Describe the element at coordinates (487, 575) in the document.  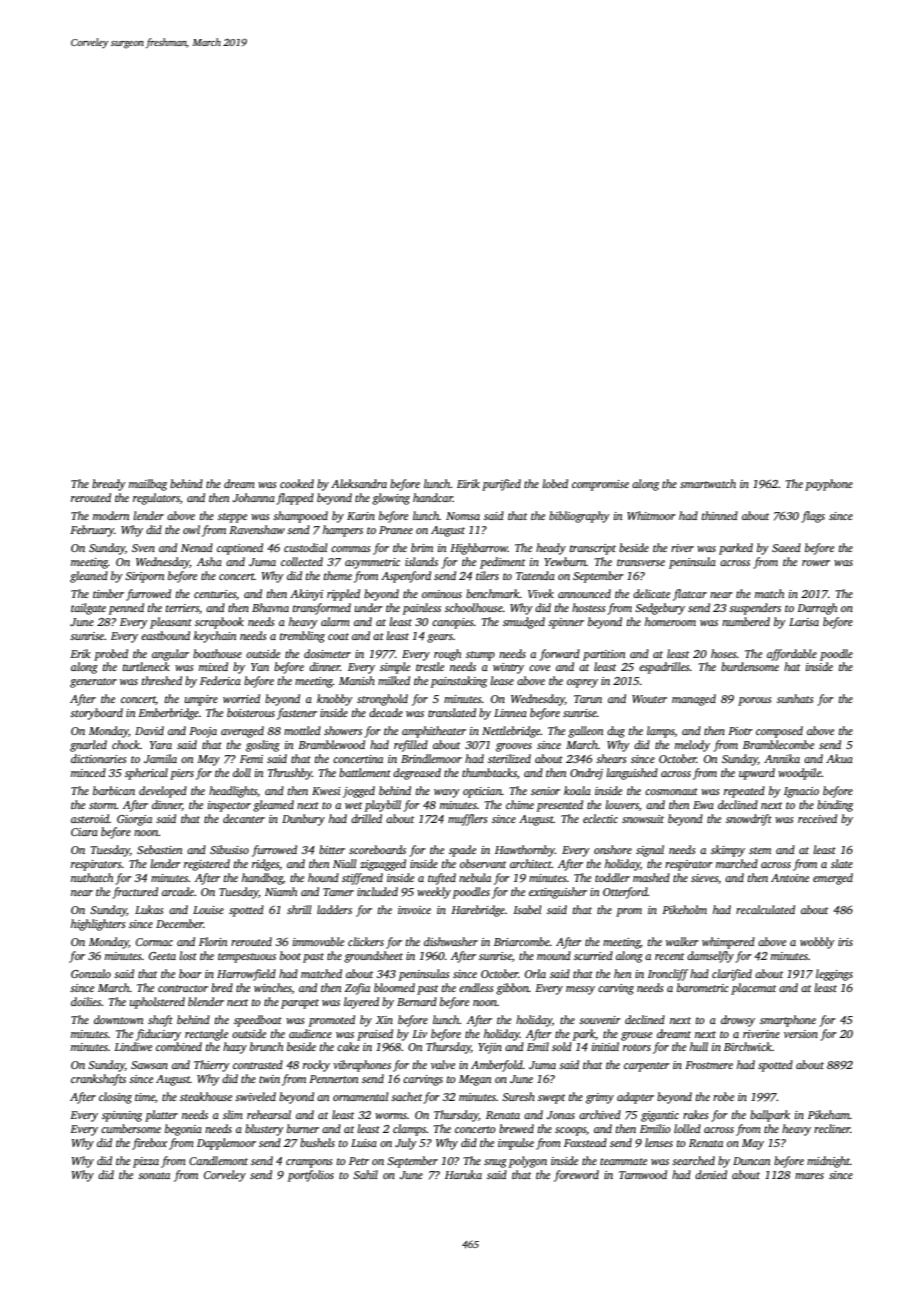
I see `tilers` at that location.
